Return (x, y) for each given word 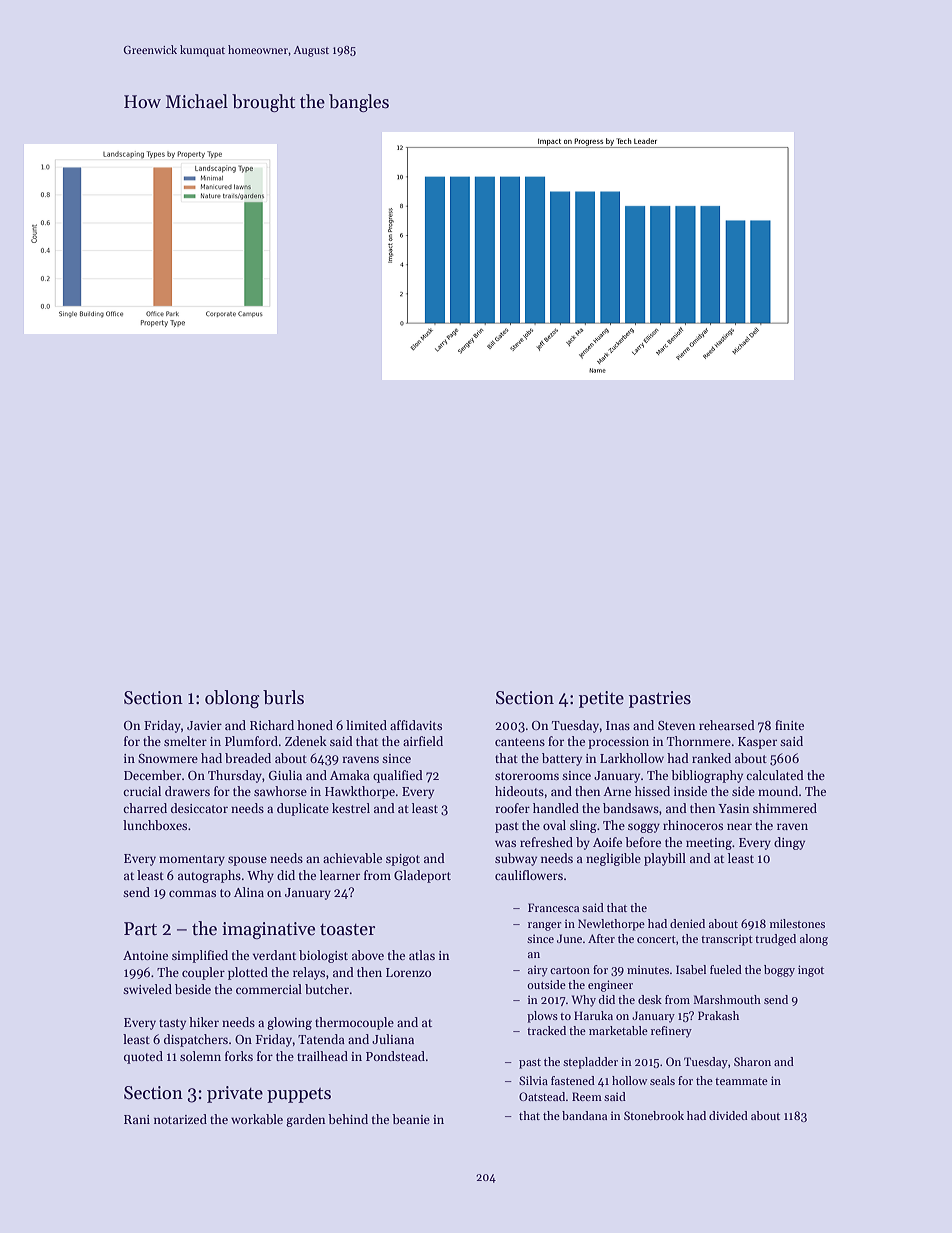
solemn (200, 1056)
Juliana (393, 1039)
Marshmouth (727, 999)
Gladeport (422, 876)
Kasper (757, 743)
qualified (398, 776)
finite (789, 725)
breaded (248, 758)
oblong (232, 699)
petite (601, 699)
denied (687, 923)
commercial (269, 989)
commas (192, 893)
